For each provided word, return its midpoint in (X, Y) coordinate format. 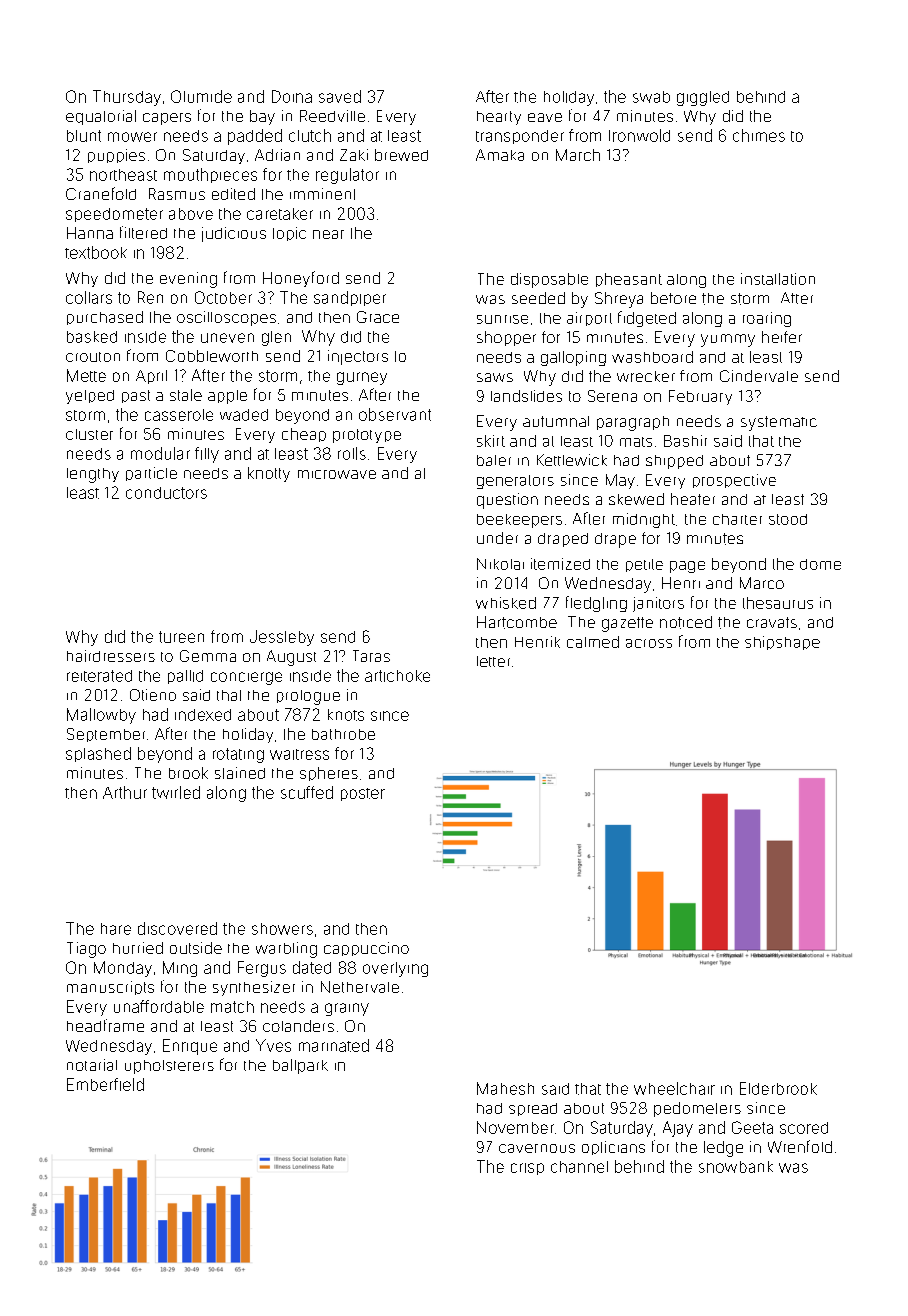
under (497, 538)
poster (363, 794)
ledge (723, 1149)
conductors (166, 493)
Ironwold (639, 135)
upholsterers (169, 1067)
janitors (658, 604)
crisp (527, 1169)
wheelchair (674, 1088)
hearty (499, 118)
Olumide (201, 96)
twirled (176, 792)
